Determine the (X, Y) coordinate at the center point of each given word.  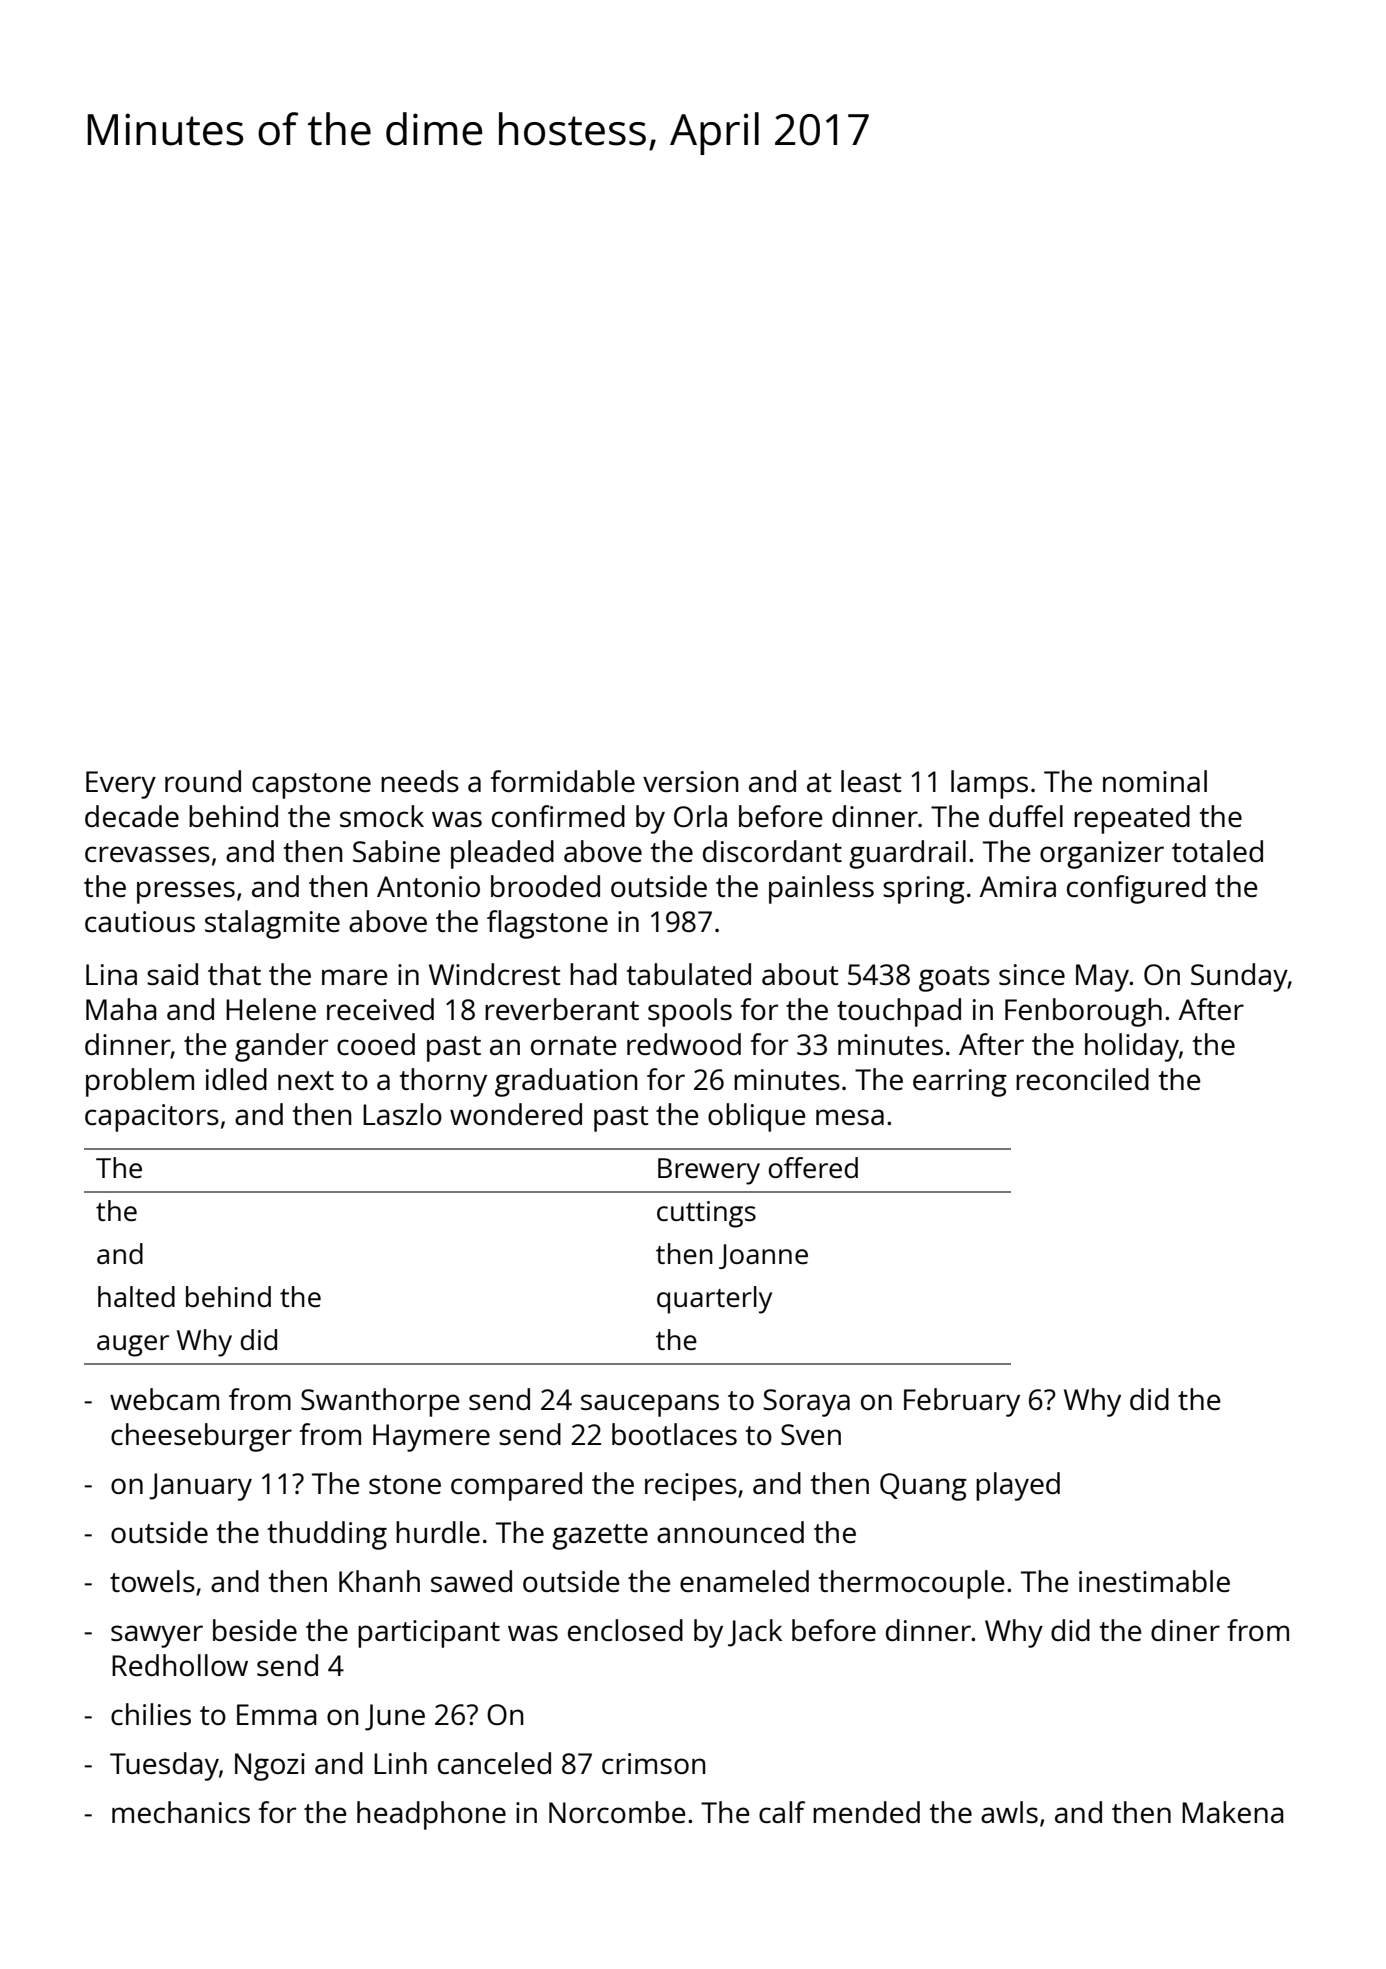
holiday (1132, 1047)
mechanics (181, 1812)
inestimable (1154, 1581)
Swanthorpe (380, 1402)
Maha (121, 1009)
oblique (757, 1117)
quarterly (714, 1300)
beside (255, 1630)
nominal (1155, 781)
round (203, 781)
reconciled (1082, 1079)
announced (730, 1532)
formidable (562, 781)
